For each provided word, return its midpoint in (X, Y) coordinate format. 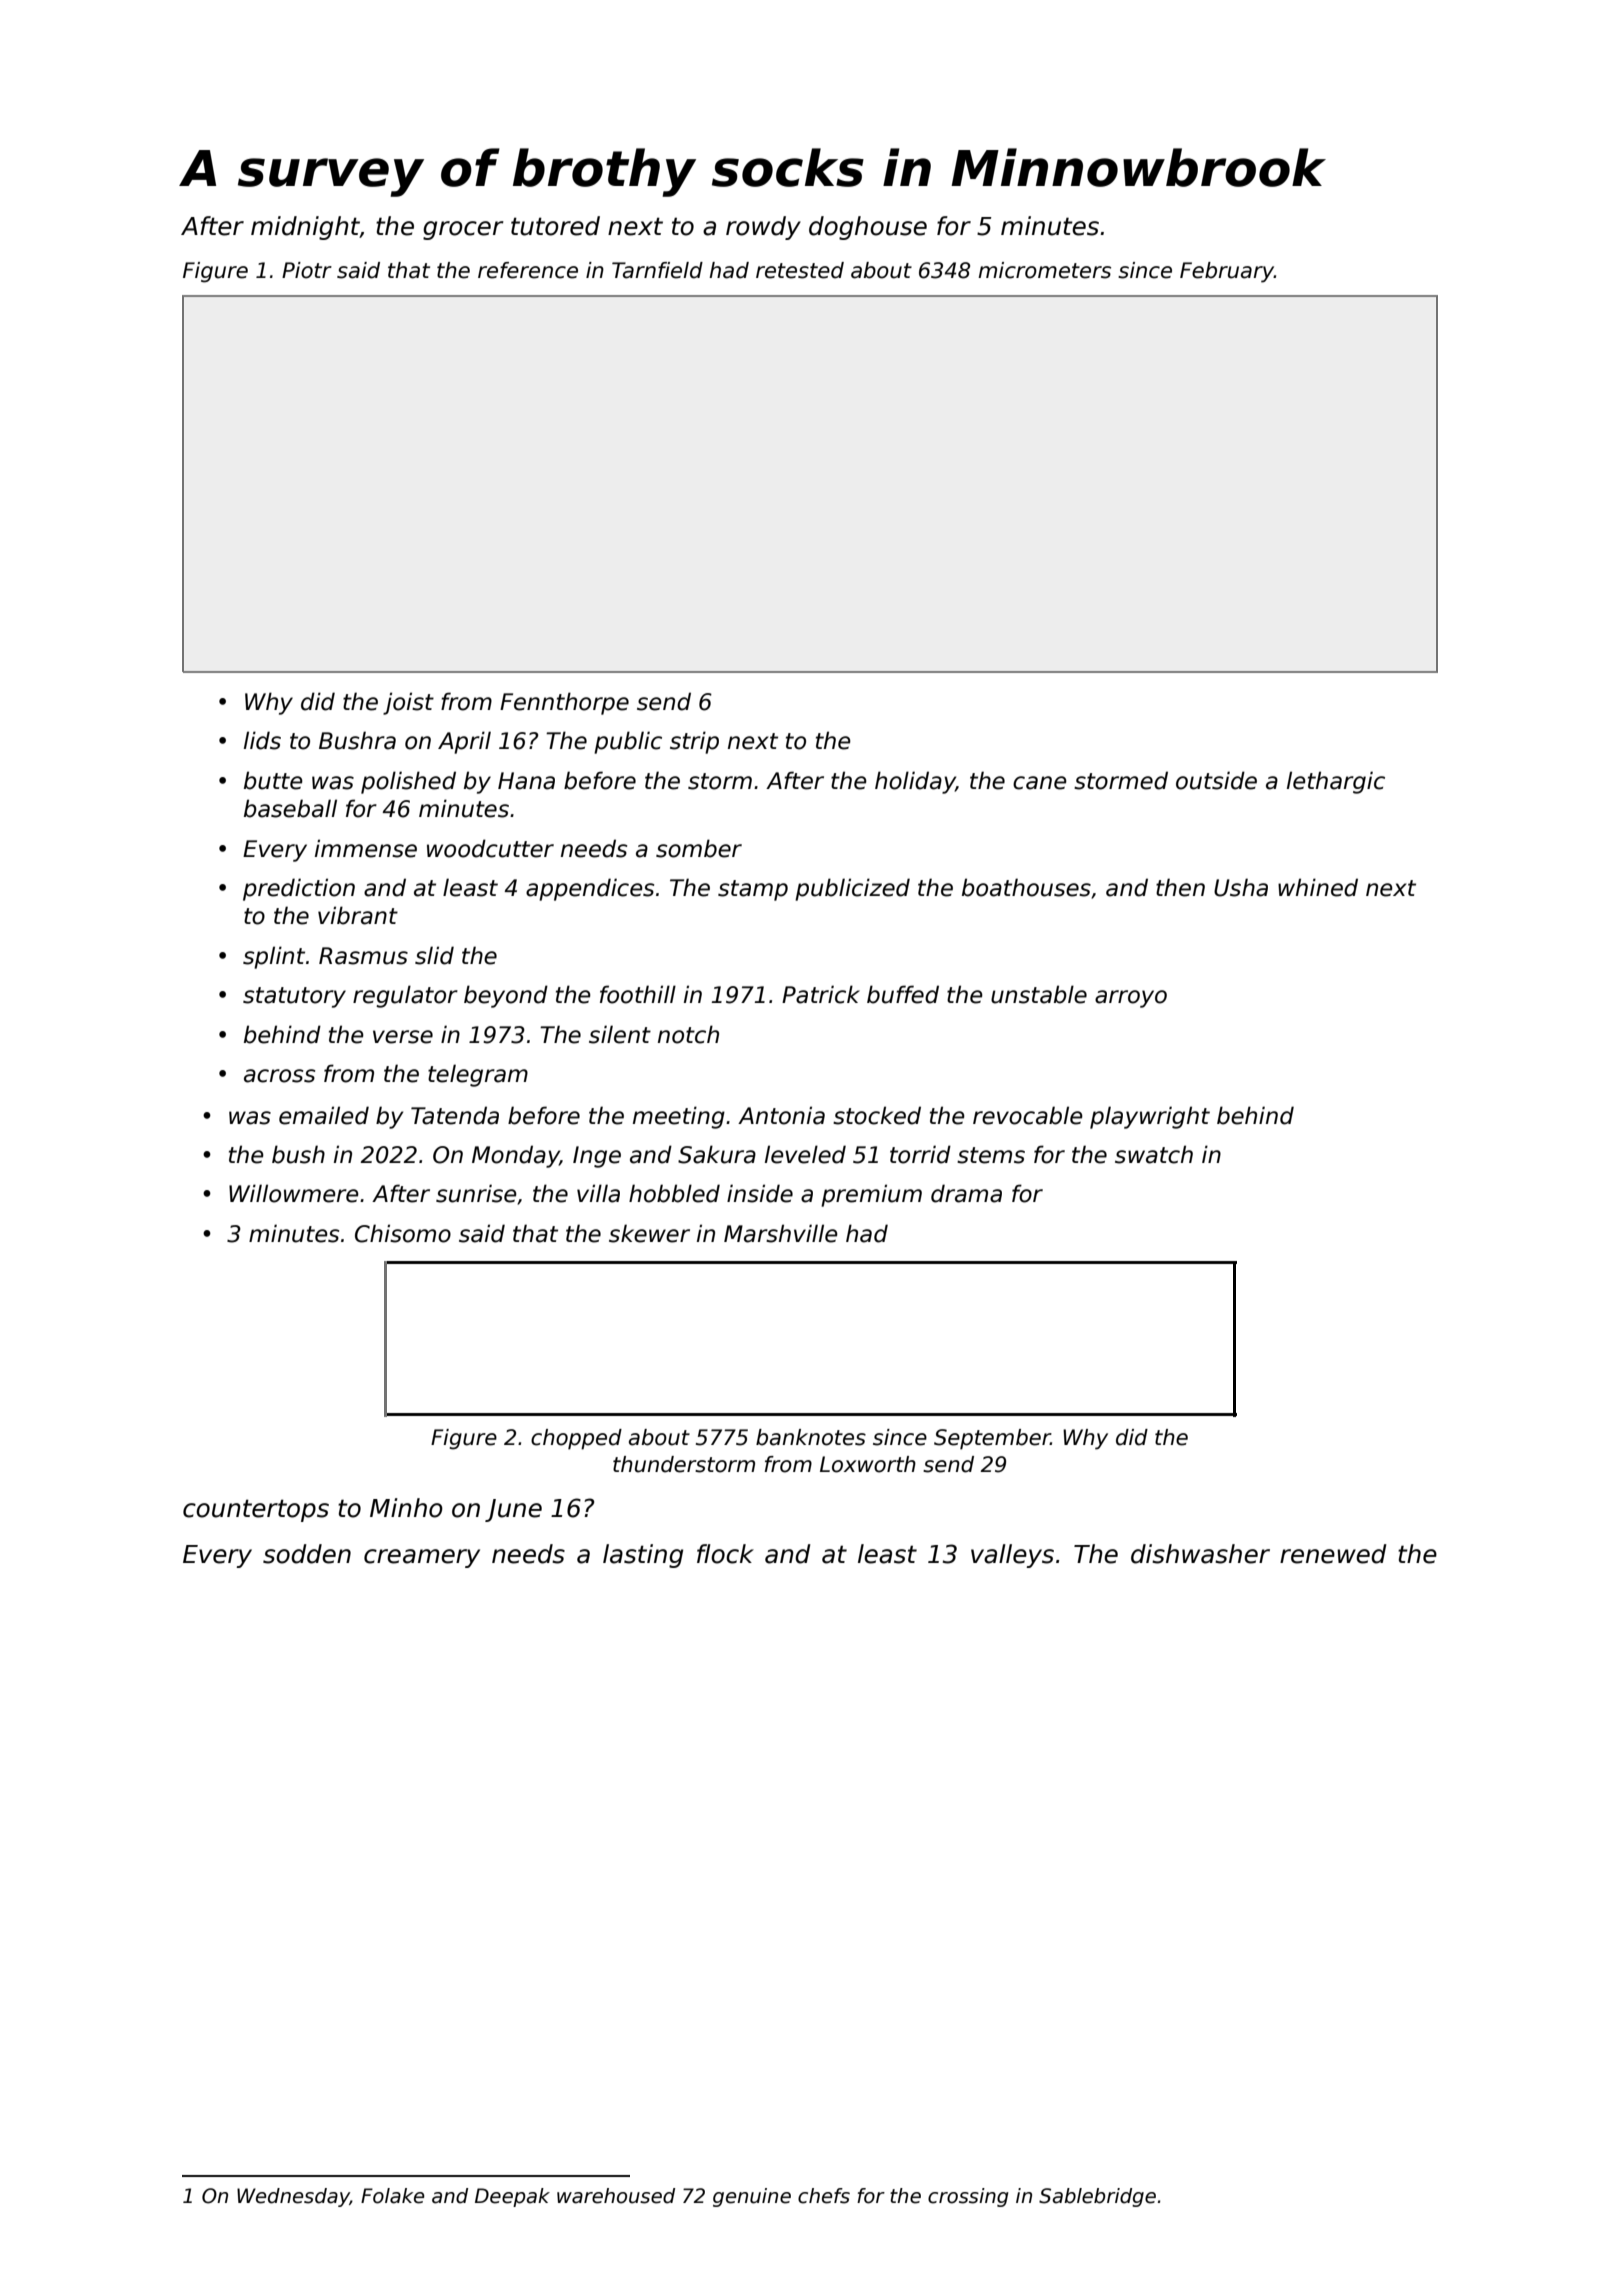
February (1227, 272)
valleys (1012, 1556)
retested (800, 270)
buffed (903, 994)
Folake (393, 2196)
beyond (506, 996)
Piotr (307, 270)
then (1180, 887)
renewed (1333, 1554)
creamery (422, 1558)
